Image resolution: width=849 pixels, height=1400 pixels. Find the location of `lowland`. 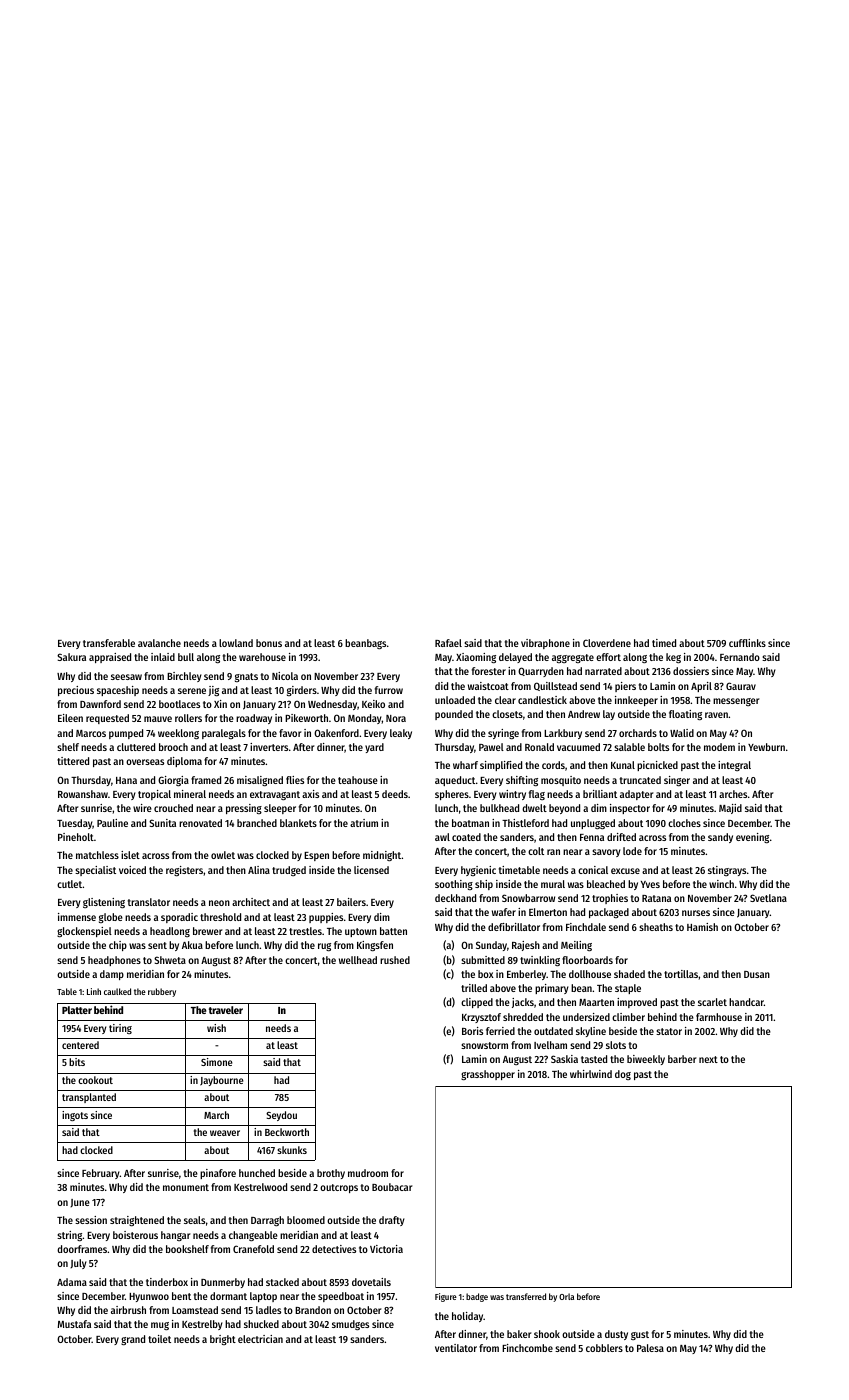

lowland is located at coordinates (236, 643).
